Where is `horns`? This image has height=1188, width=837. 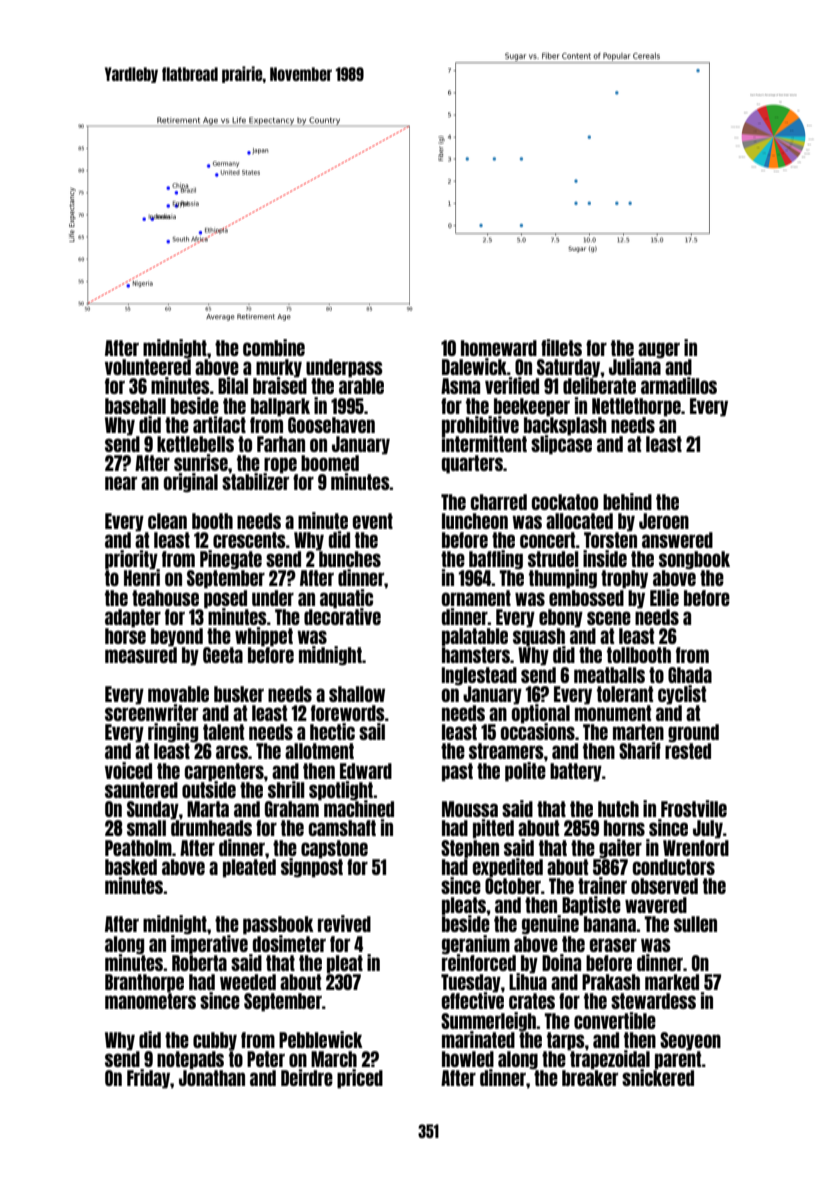
horns is located at coordinates (624, 828).
